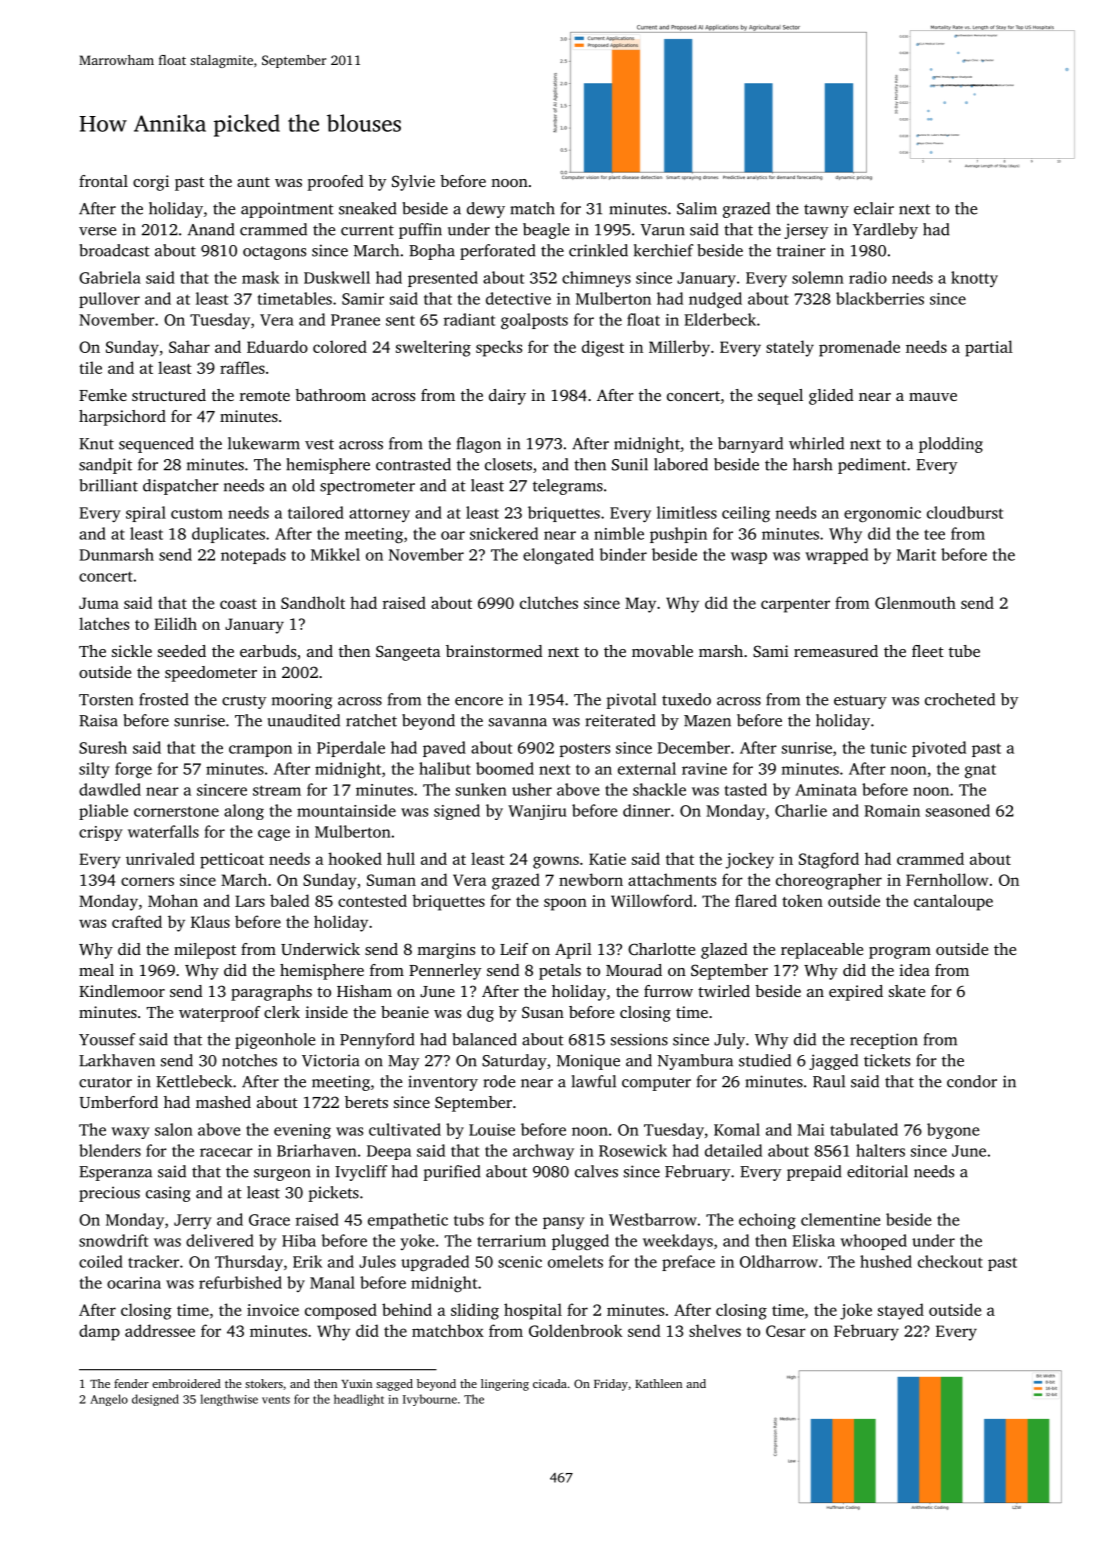 The height and width of the document is (1561, 1099). Describe the element at coordinates (205, 951) in the document. I see `milepost` at that location.
